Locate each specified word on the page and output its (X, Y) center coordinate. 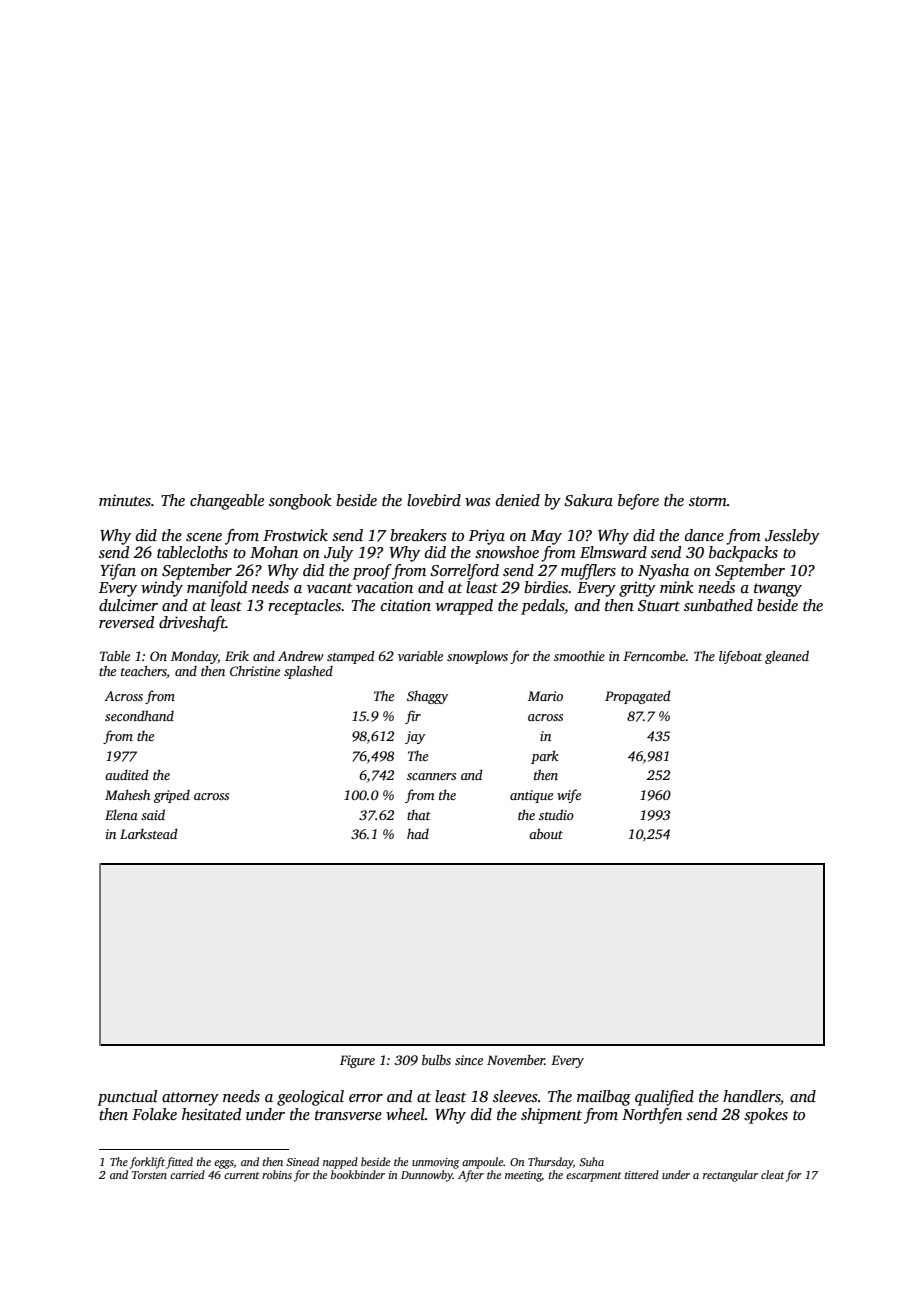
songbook (300, 502)
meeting (523, 1176)
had (418, 833)
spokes (766, 1116)
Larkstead (149, 833)
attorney (190, 1099)
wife (569, 796)
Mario (545, 696)
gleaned (787, 657)
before (638, 502)
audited (127, 774)
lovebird (434, 500)
